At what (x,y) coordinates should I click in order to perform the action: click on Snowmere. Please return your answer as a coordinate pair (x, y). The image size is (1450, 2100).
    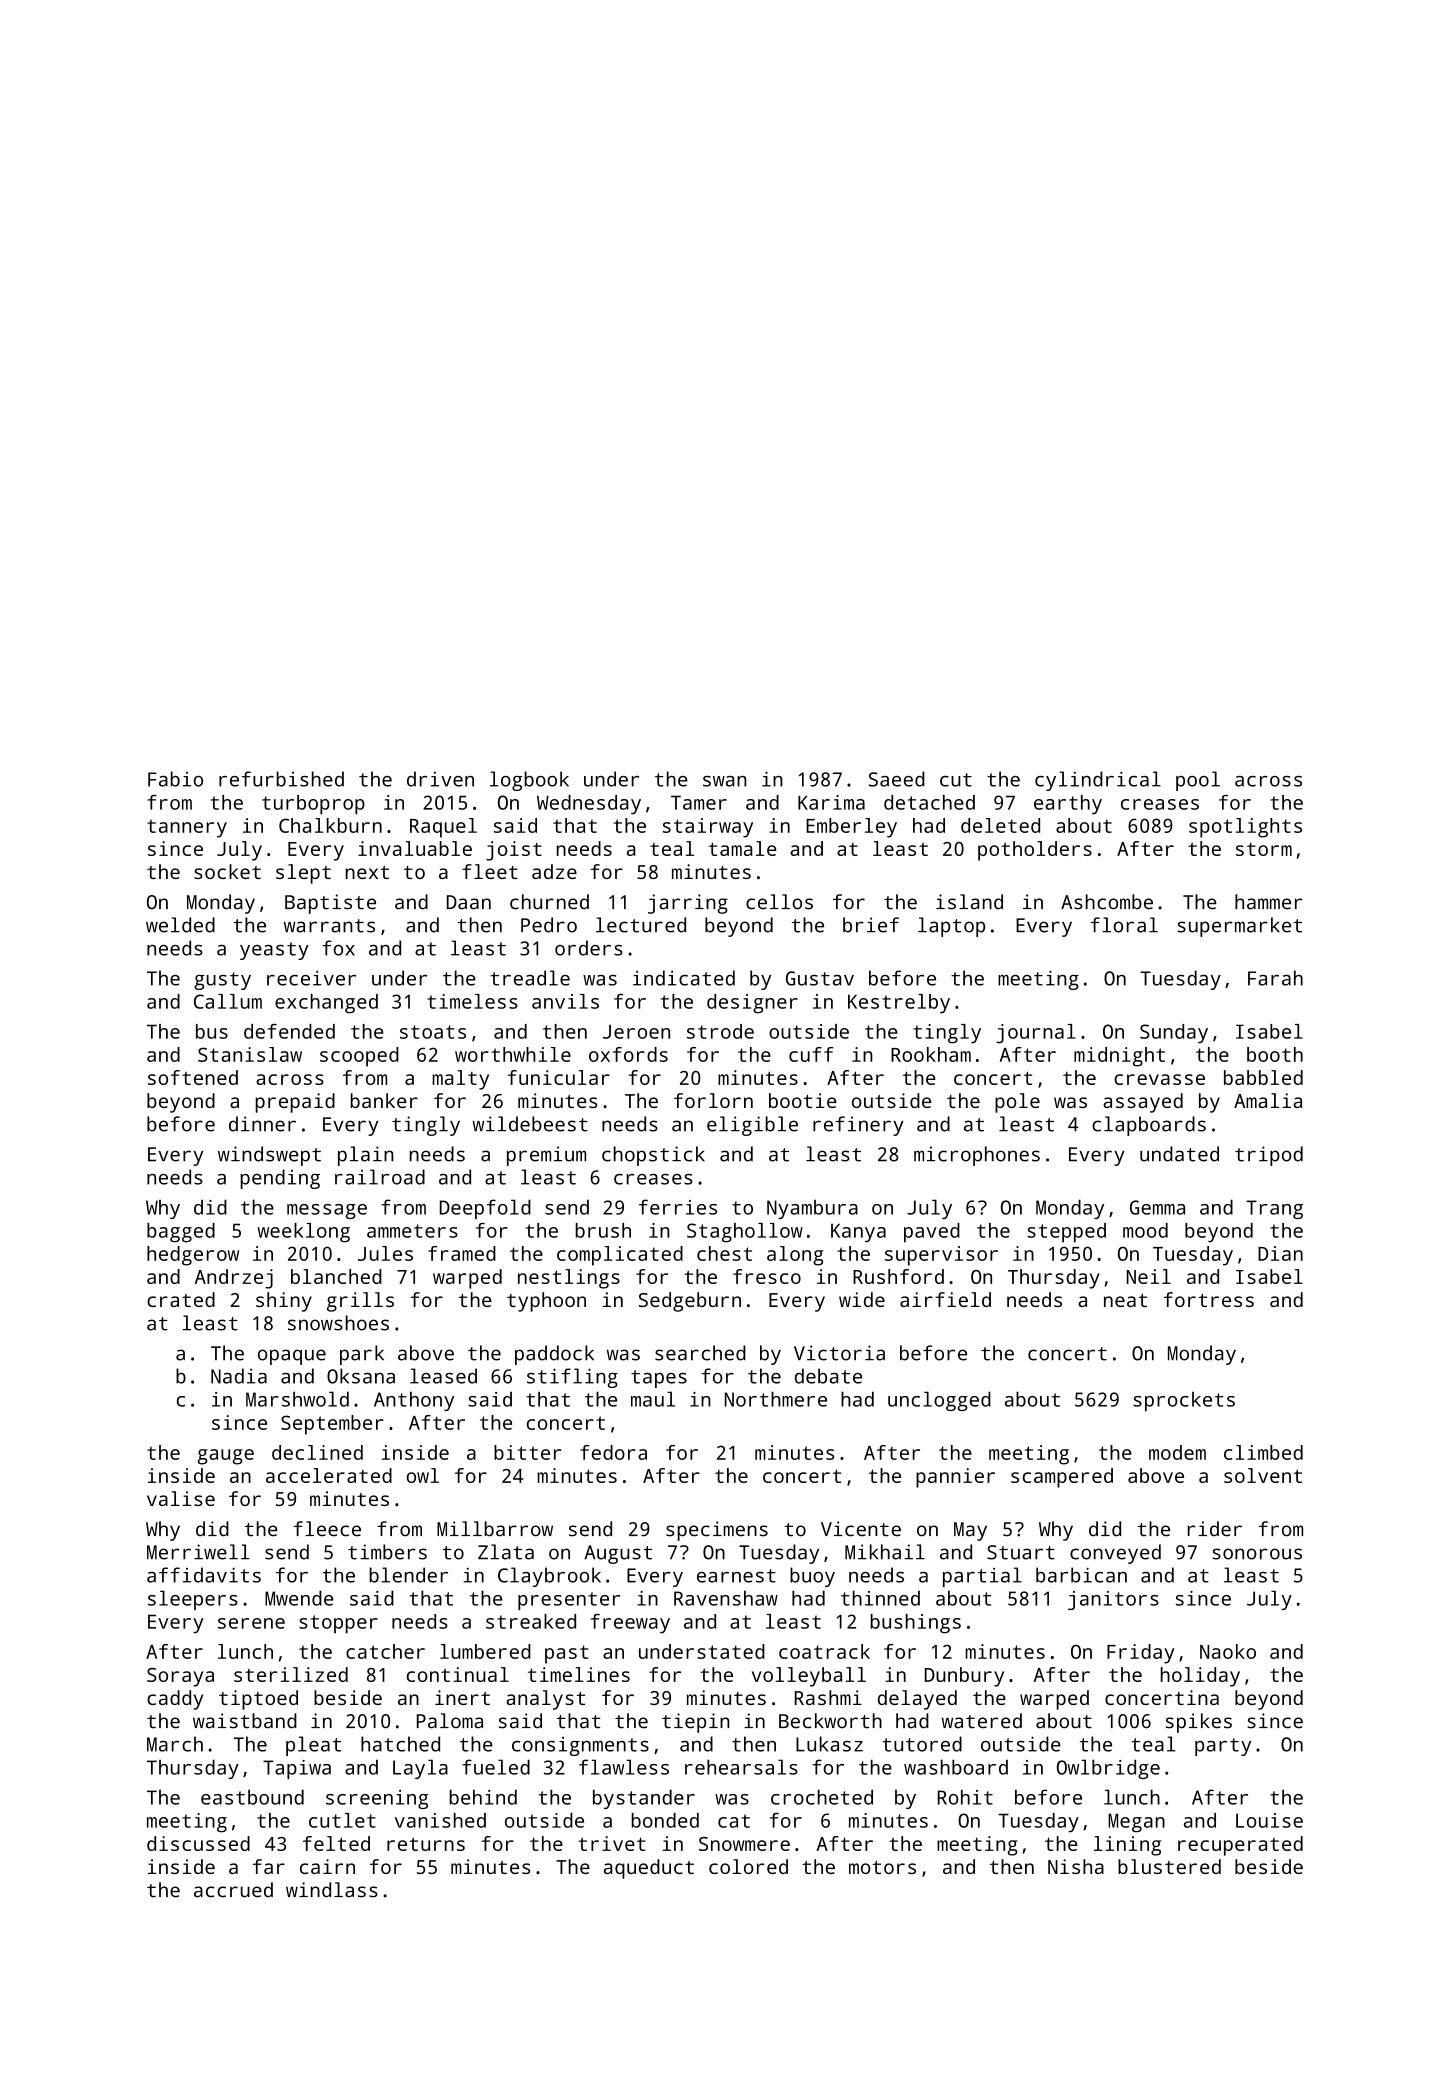
    Looking at the image, I should click on (744, 1844).
